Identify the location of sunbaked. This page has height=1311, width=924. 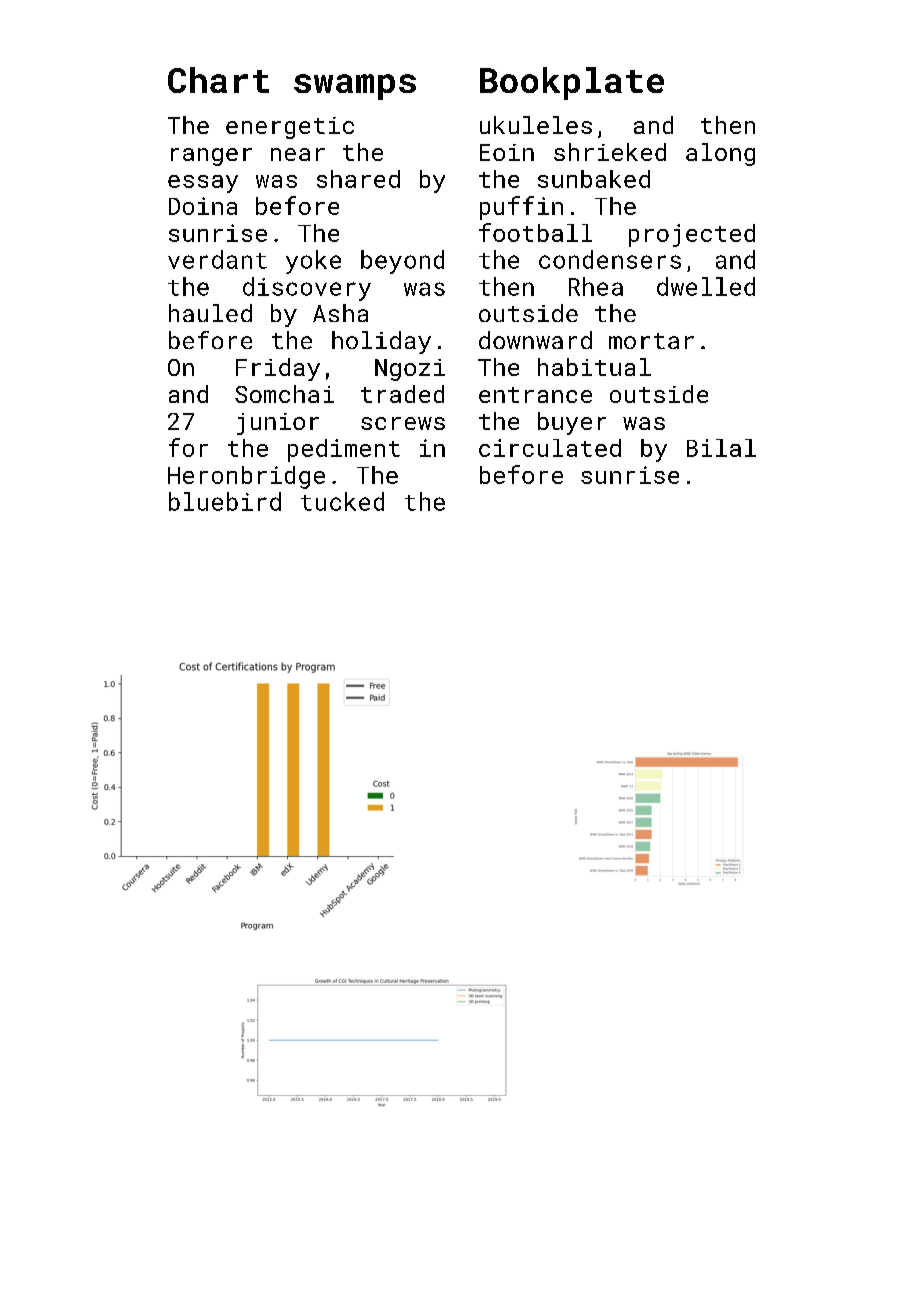
(594, 179).
